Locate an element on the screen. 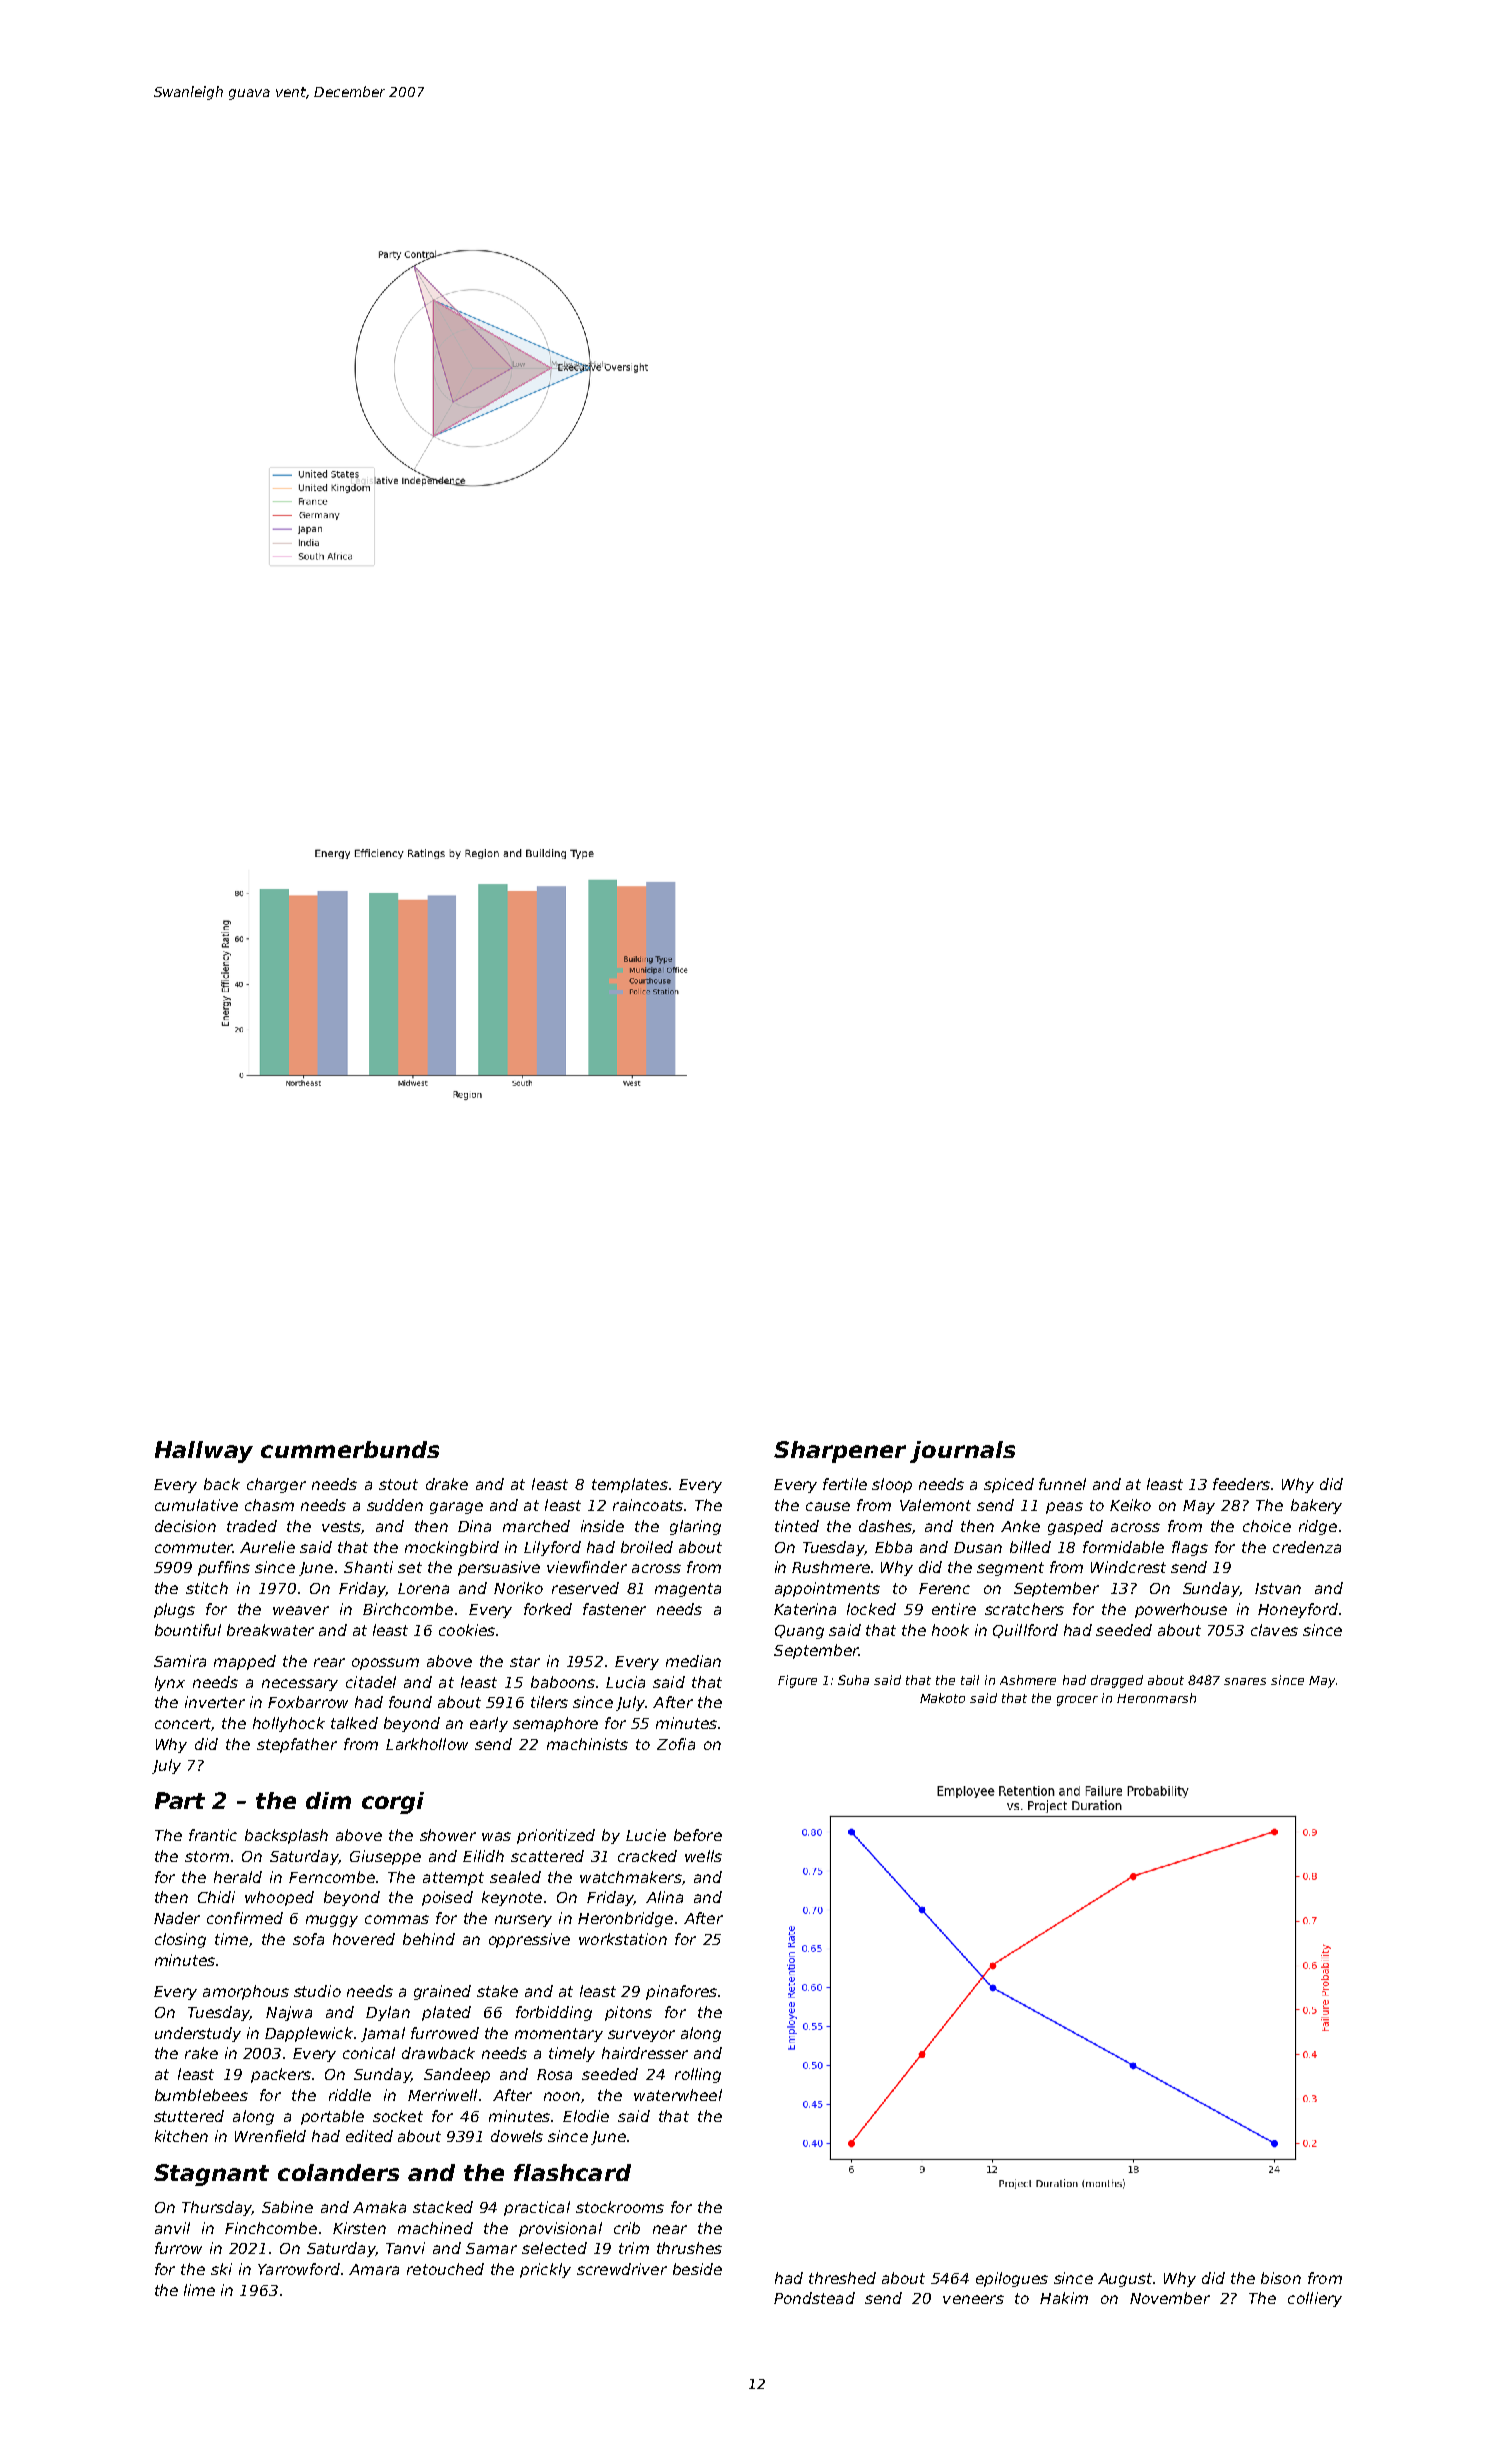 The image size is (1496, 2464). powerhouse is located at coordinates (1181, 1610).
